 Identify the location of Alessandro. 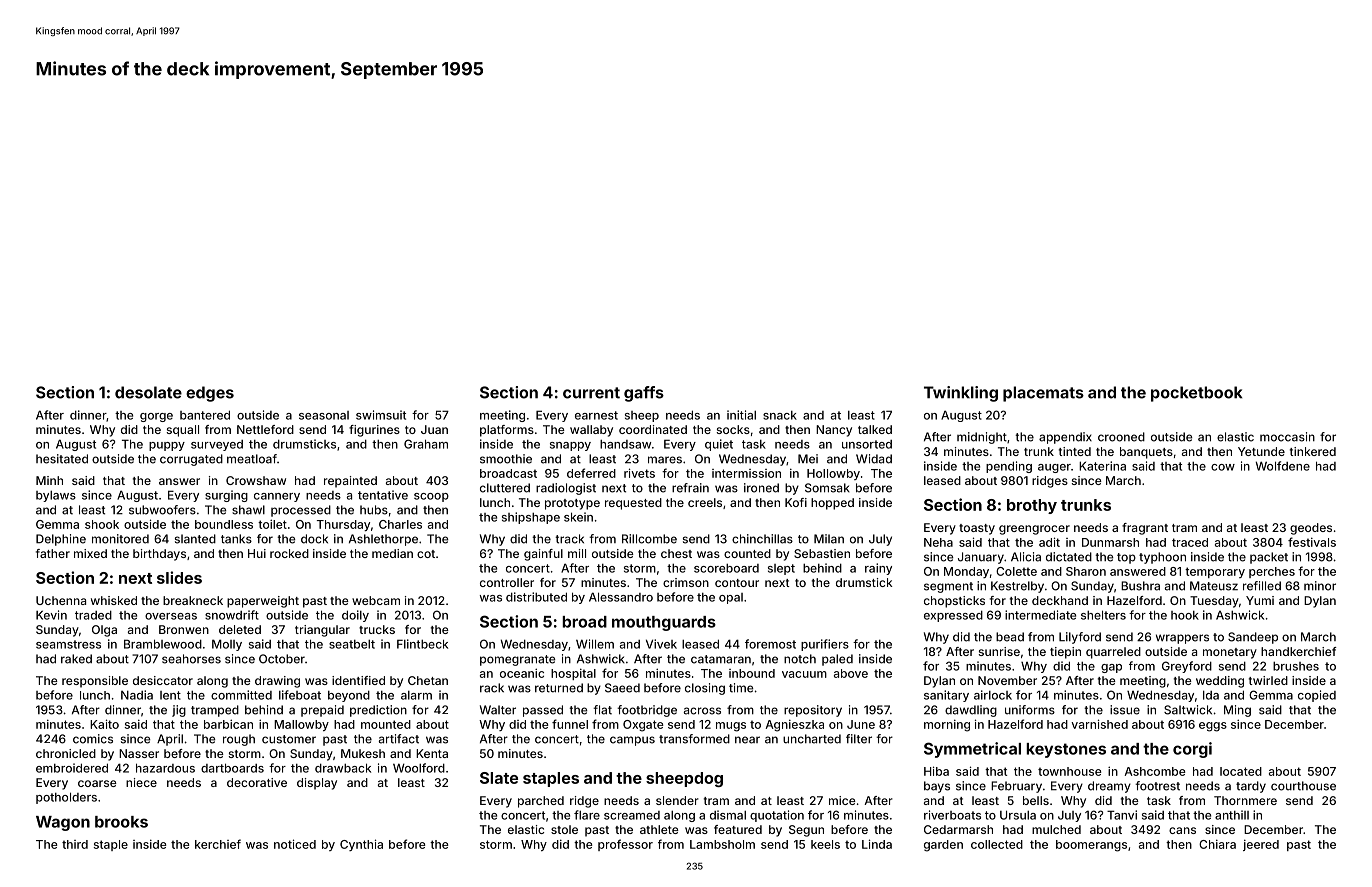
(621, 597).
